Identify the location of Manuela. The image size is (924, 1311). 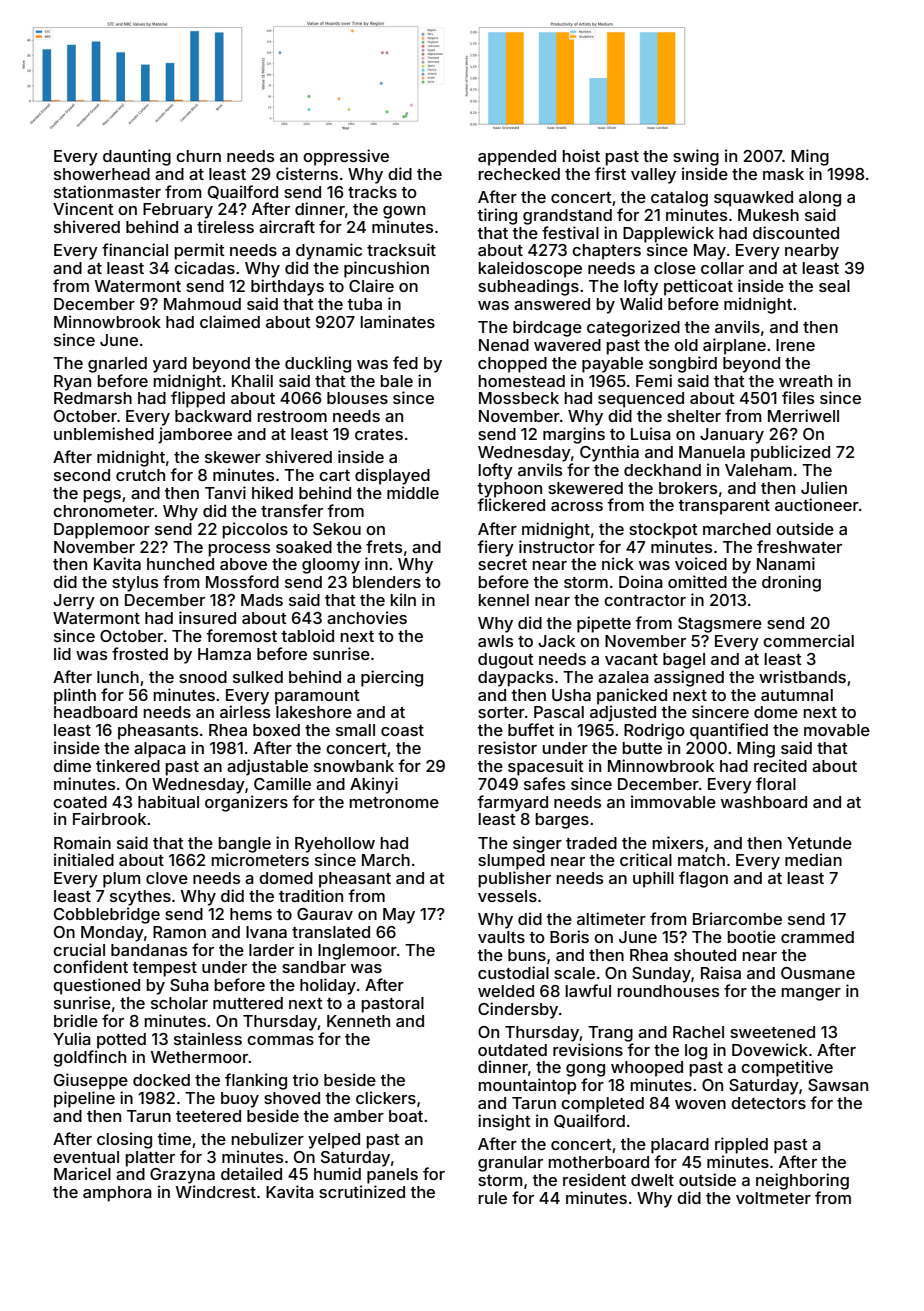
(712, 452).
